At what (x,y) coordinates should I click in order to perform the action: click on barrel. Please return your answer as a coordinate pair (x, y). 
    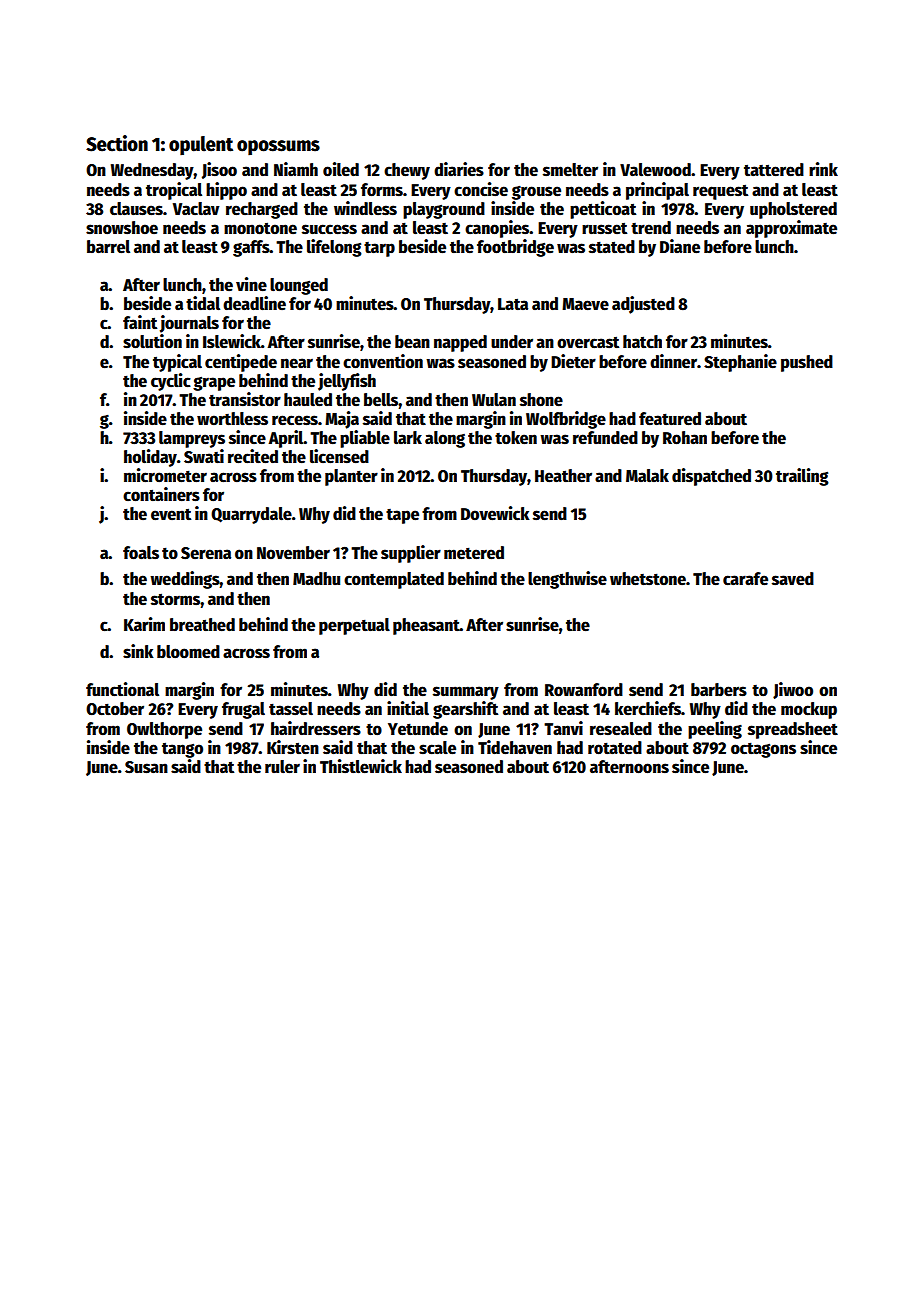
    Looking at the image, I should click on (108, 247).
